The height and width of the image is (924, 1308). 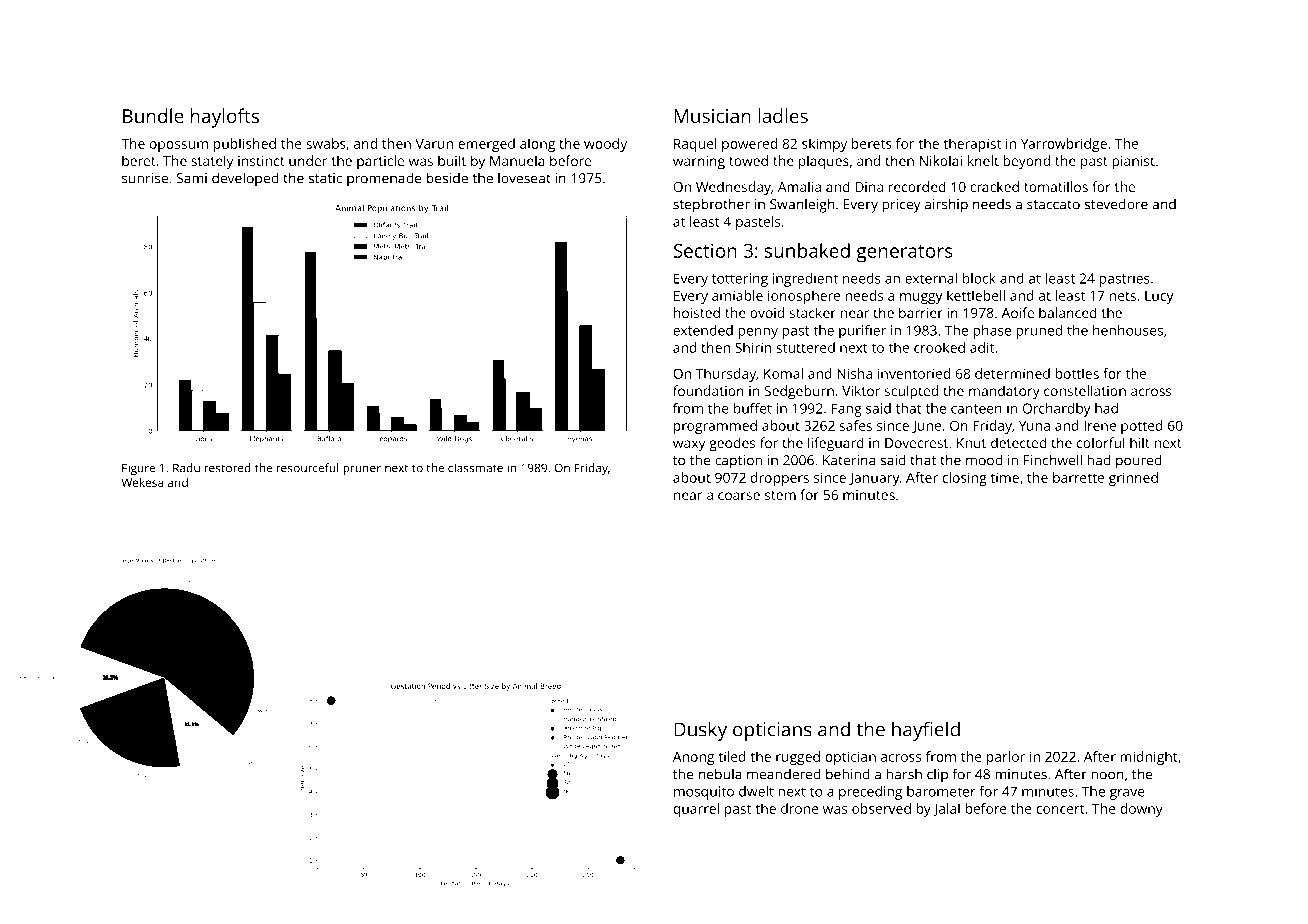 I want to click on Yarrowbridge, so click(x=1064, y=145).
